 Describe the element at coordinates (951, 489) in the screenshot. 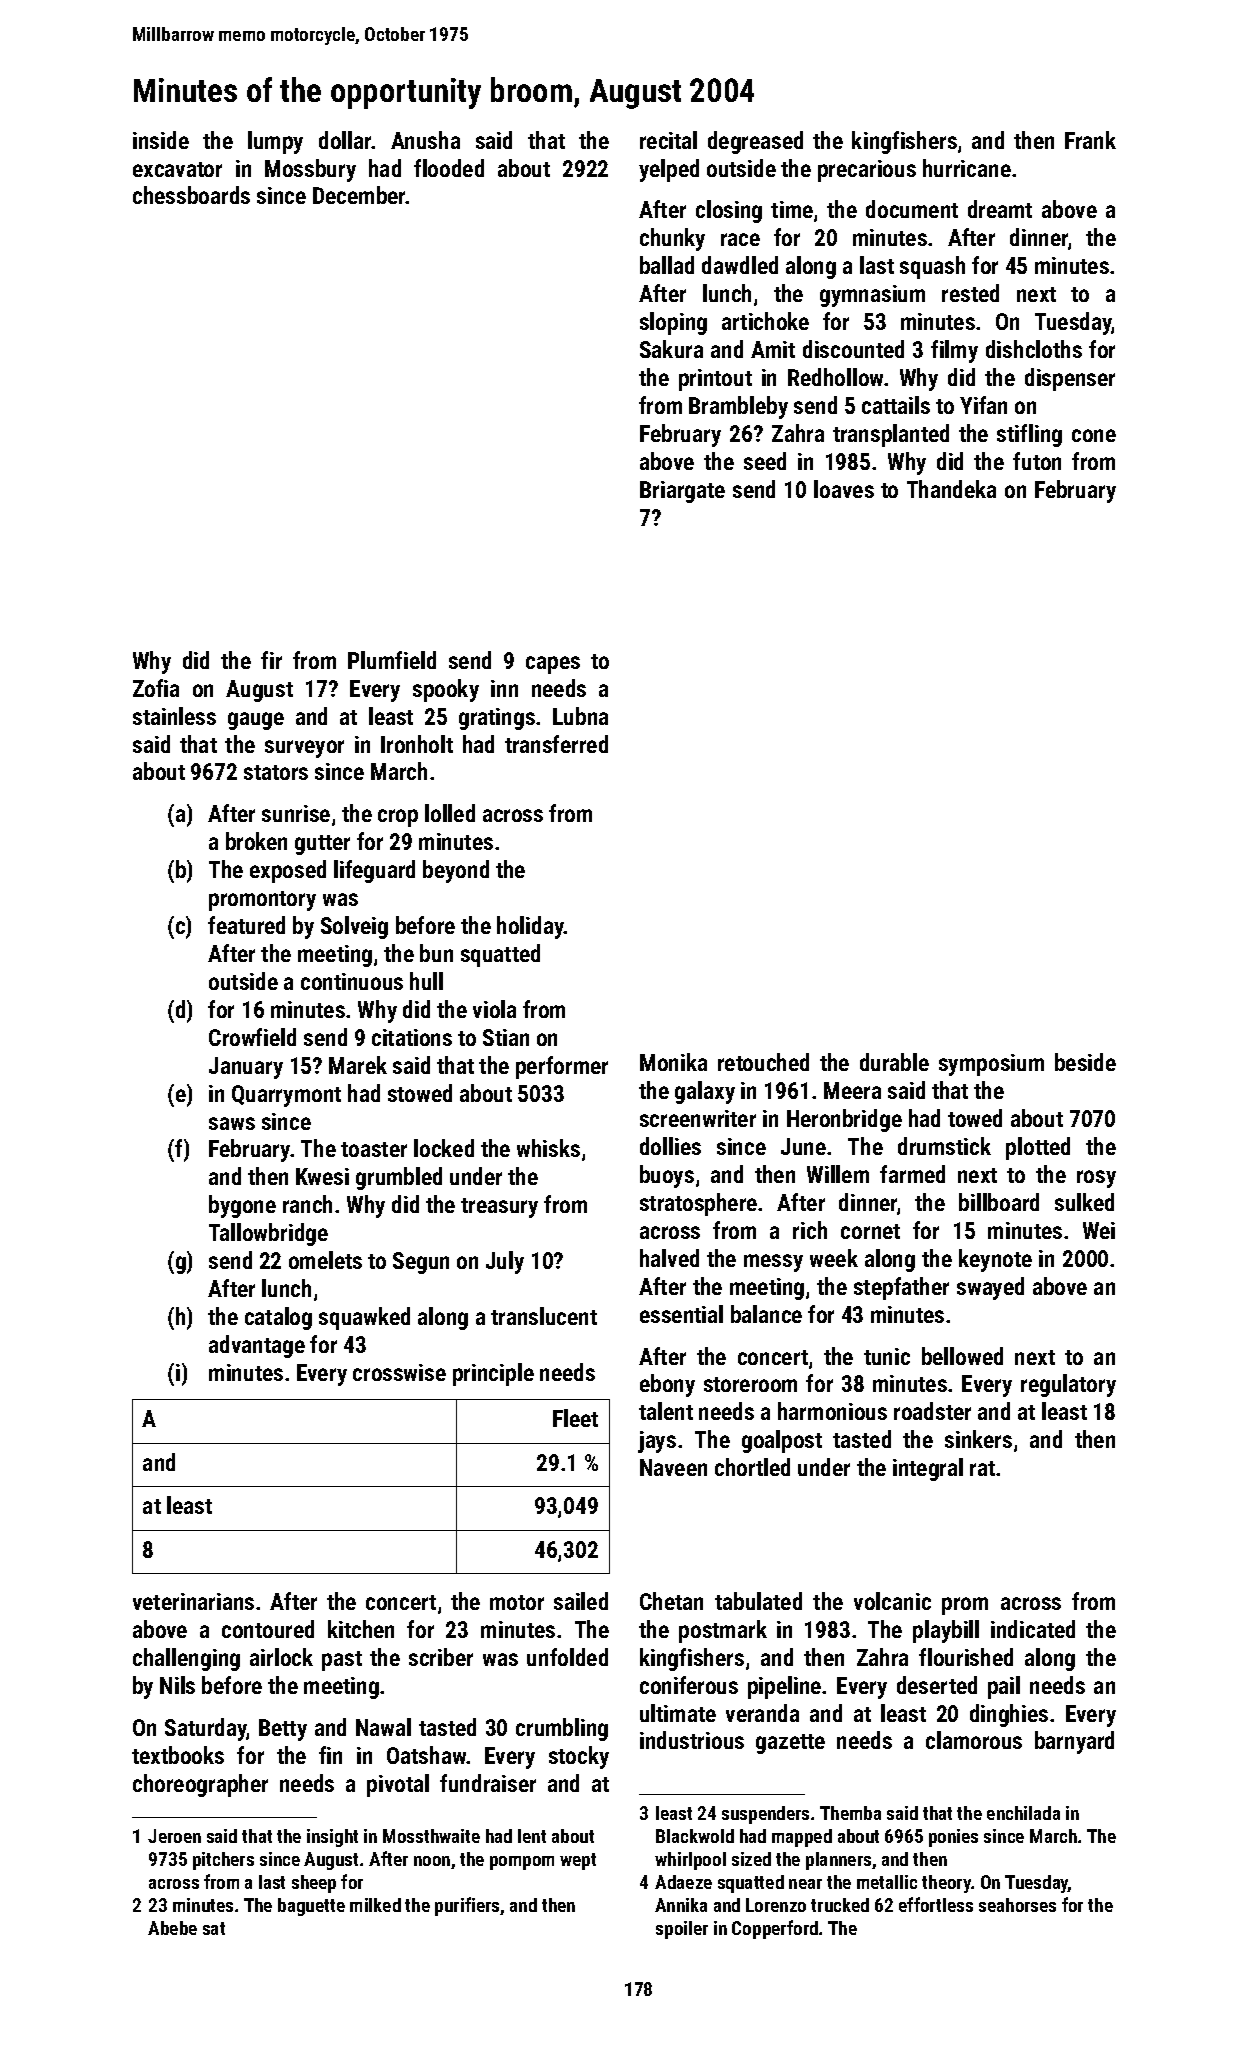

I see `Thandeka` at that location.
